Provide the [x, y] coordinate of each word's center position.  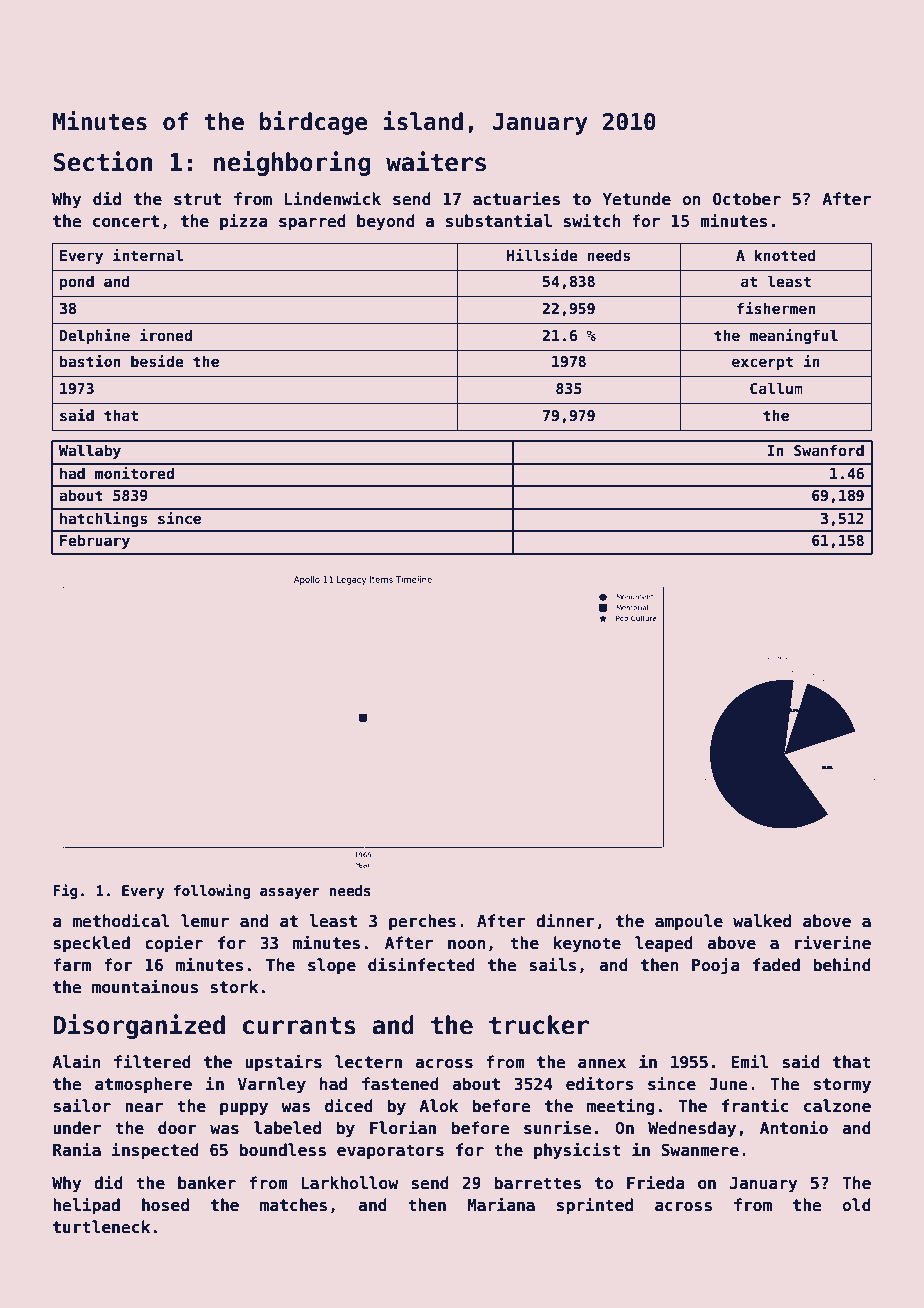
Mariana [501, 1204]
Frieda [656, 1182]
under [77, 1128]
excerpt [762, 363]
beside [157, 361]
